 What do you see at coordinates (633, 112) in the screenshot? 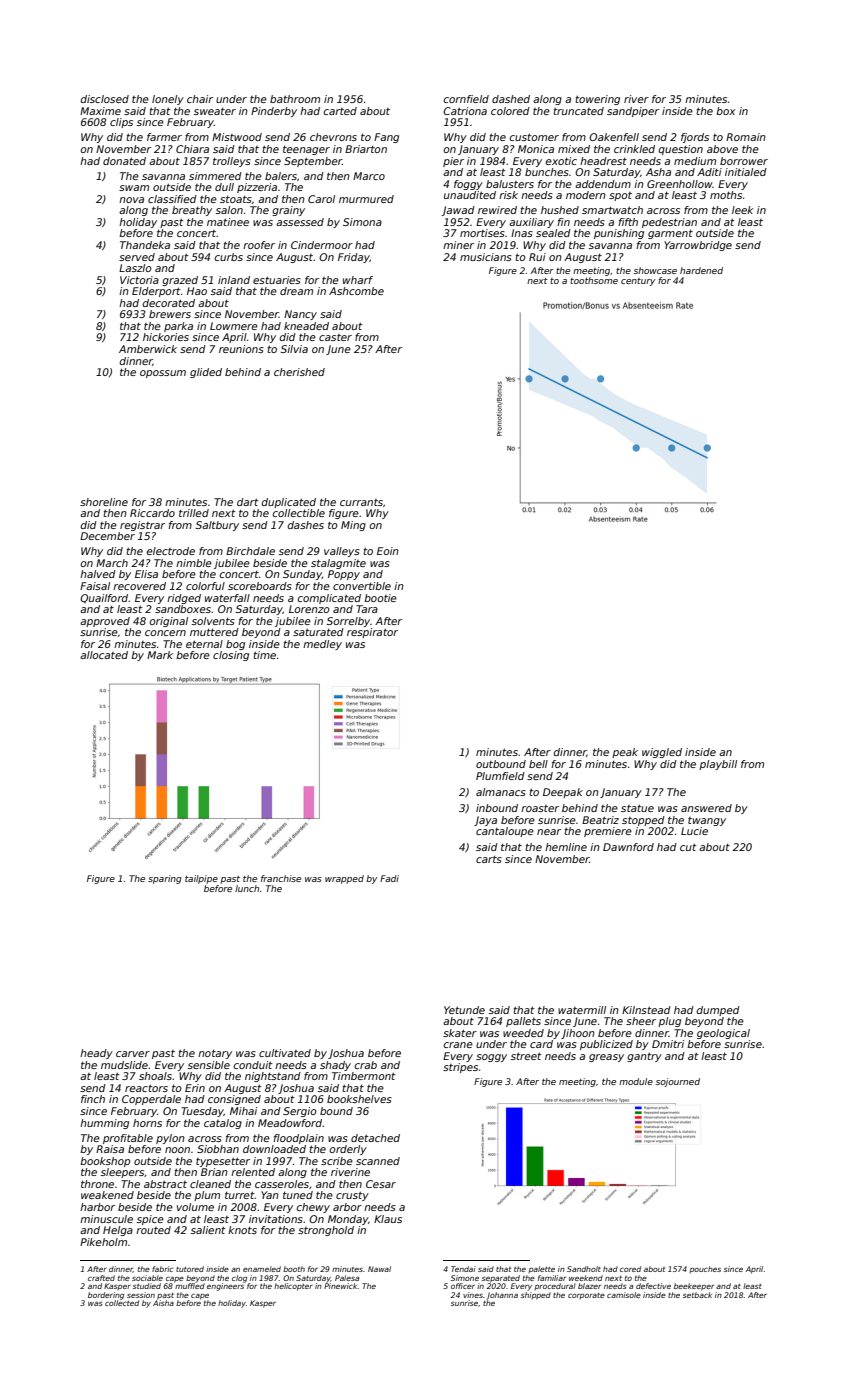
I see `sandpiper` at bounding box center [633, 112].
